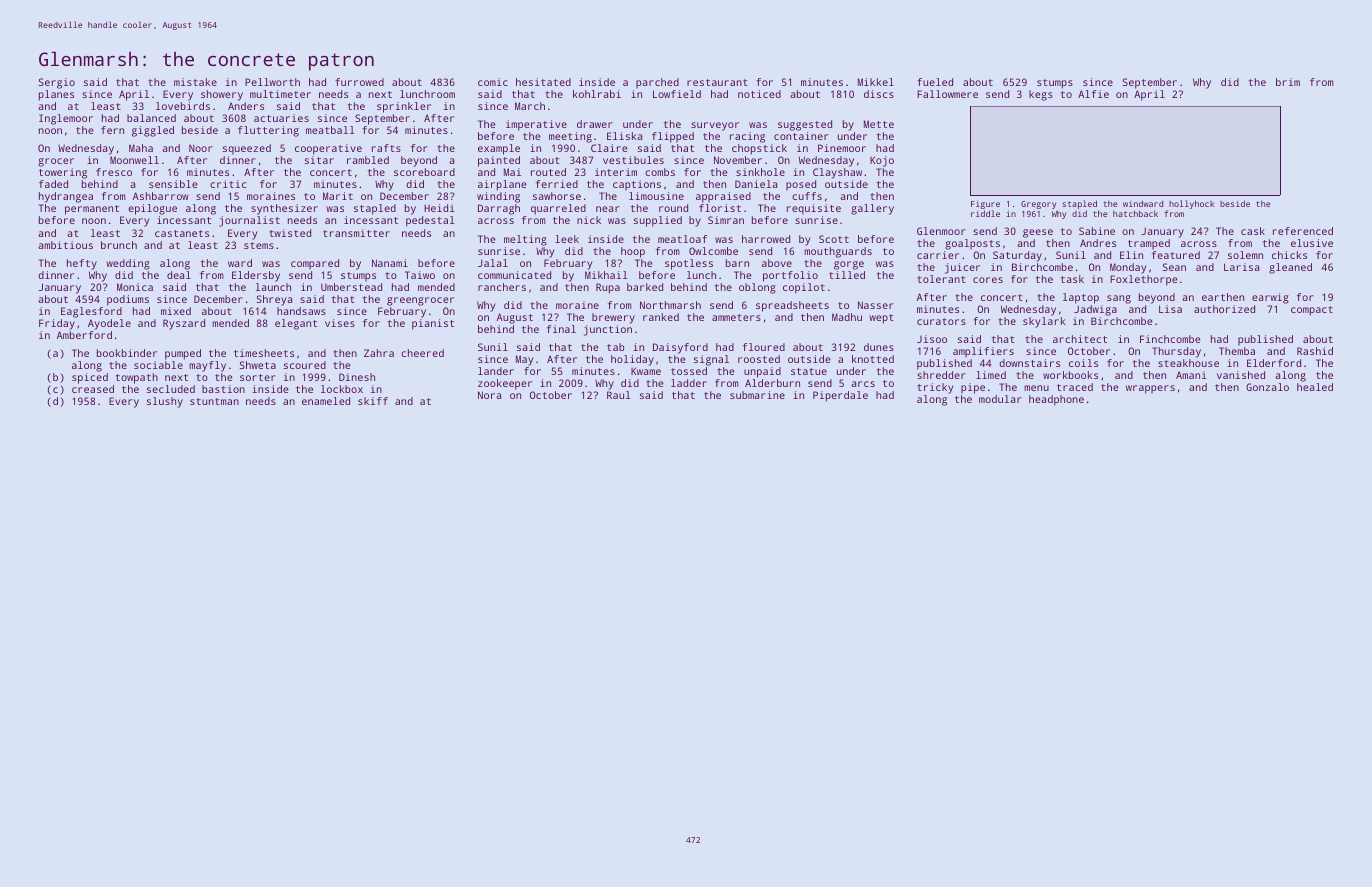 This screenshot has height=887, width=1372. What do you see at coordinates (1288, 82) in the screenshot?
I see `brim` at bounding box center [1288, 82].
